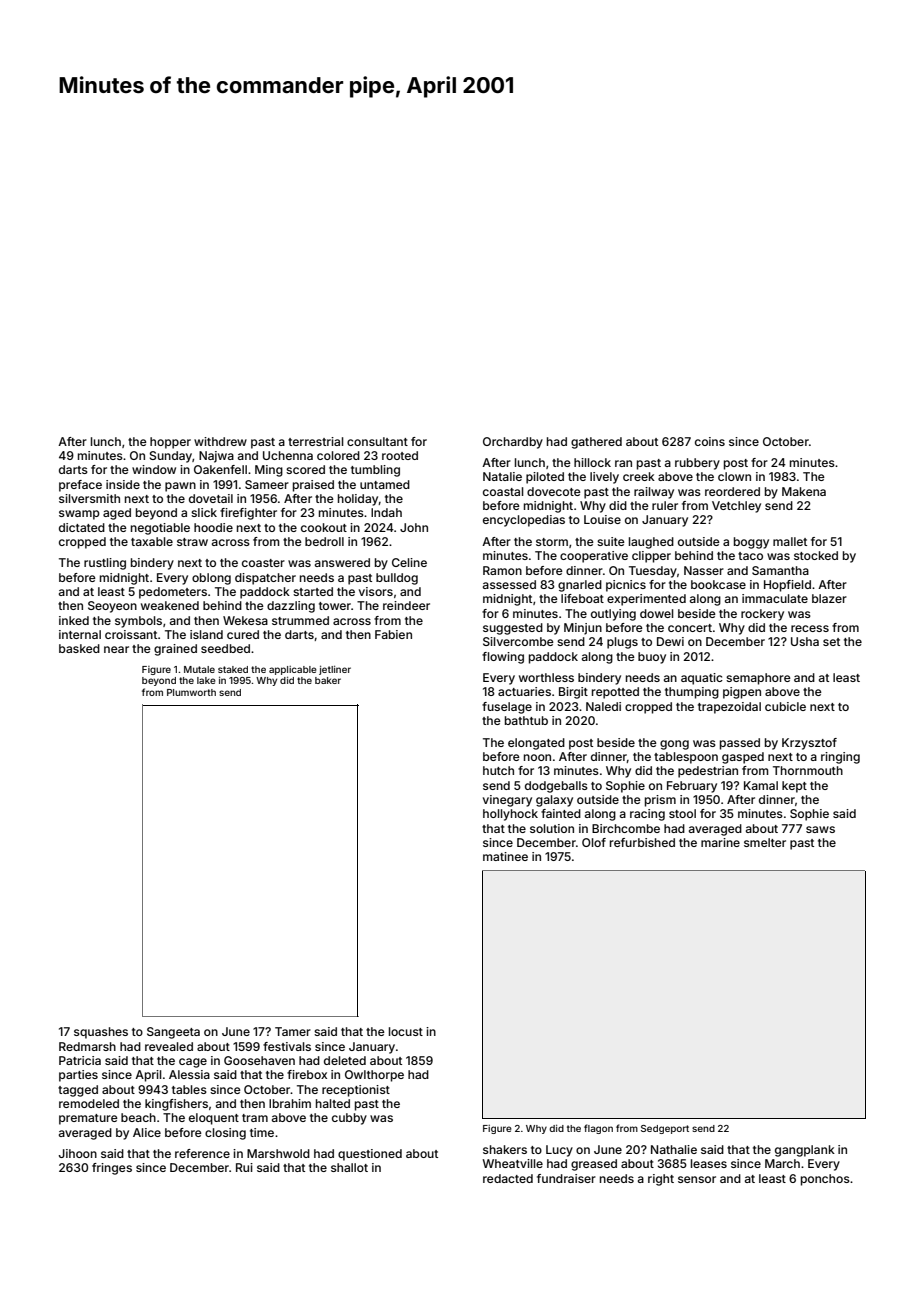 The height and width of the page is (1308, 924). What do you see at coordinates (112, 607) in the page?
I see `Seoyeon` at bounding box center [112, 607].
